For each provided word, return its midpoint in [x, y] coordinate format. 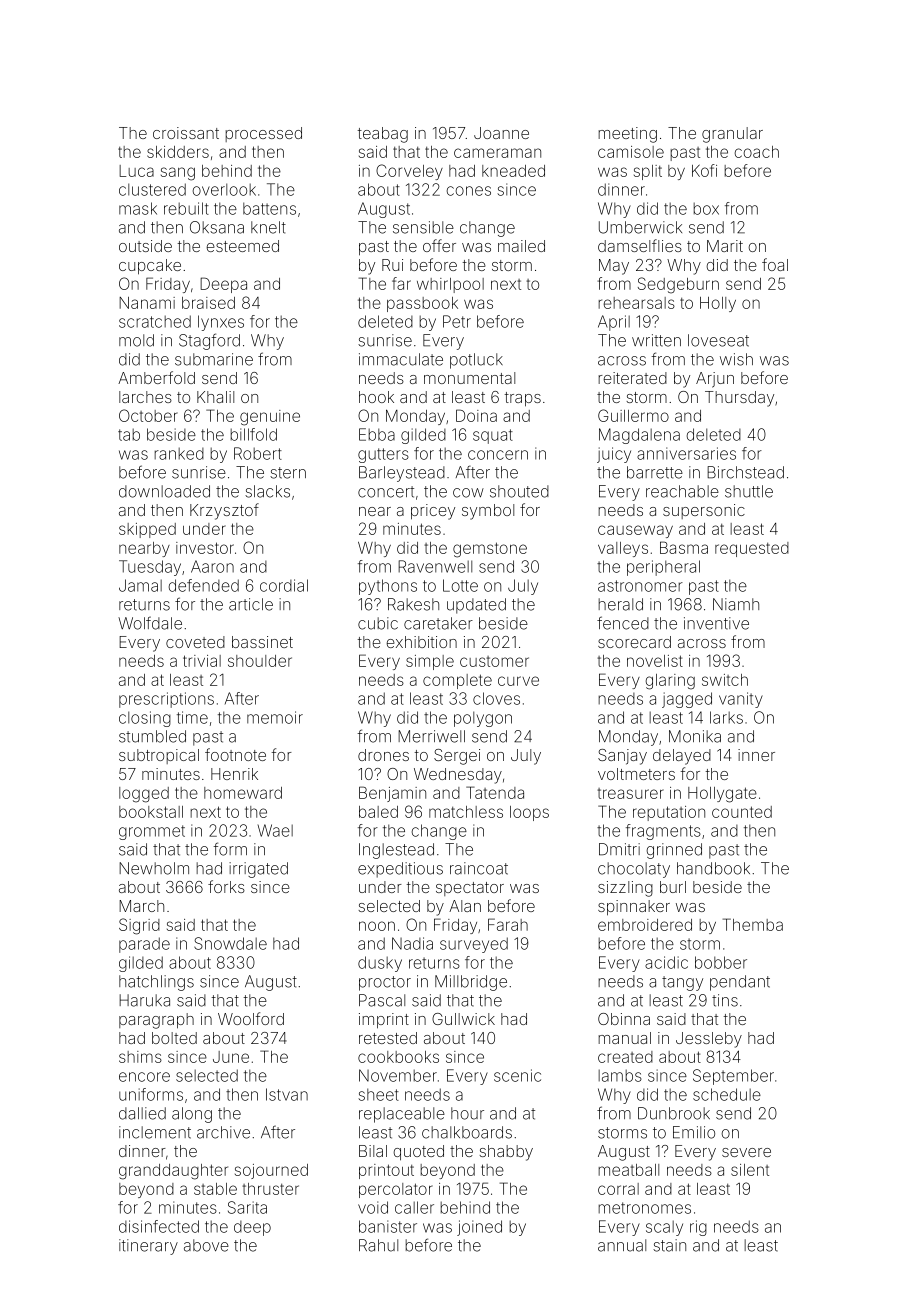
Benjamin [392, 794]
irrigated [258, 870]
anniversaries [686, 453]
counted [742, 812]
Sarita [247, 1207]
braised [208, 303]
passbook [422, 304]
